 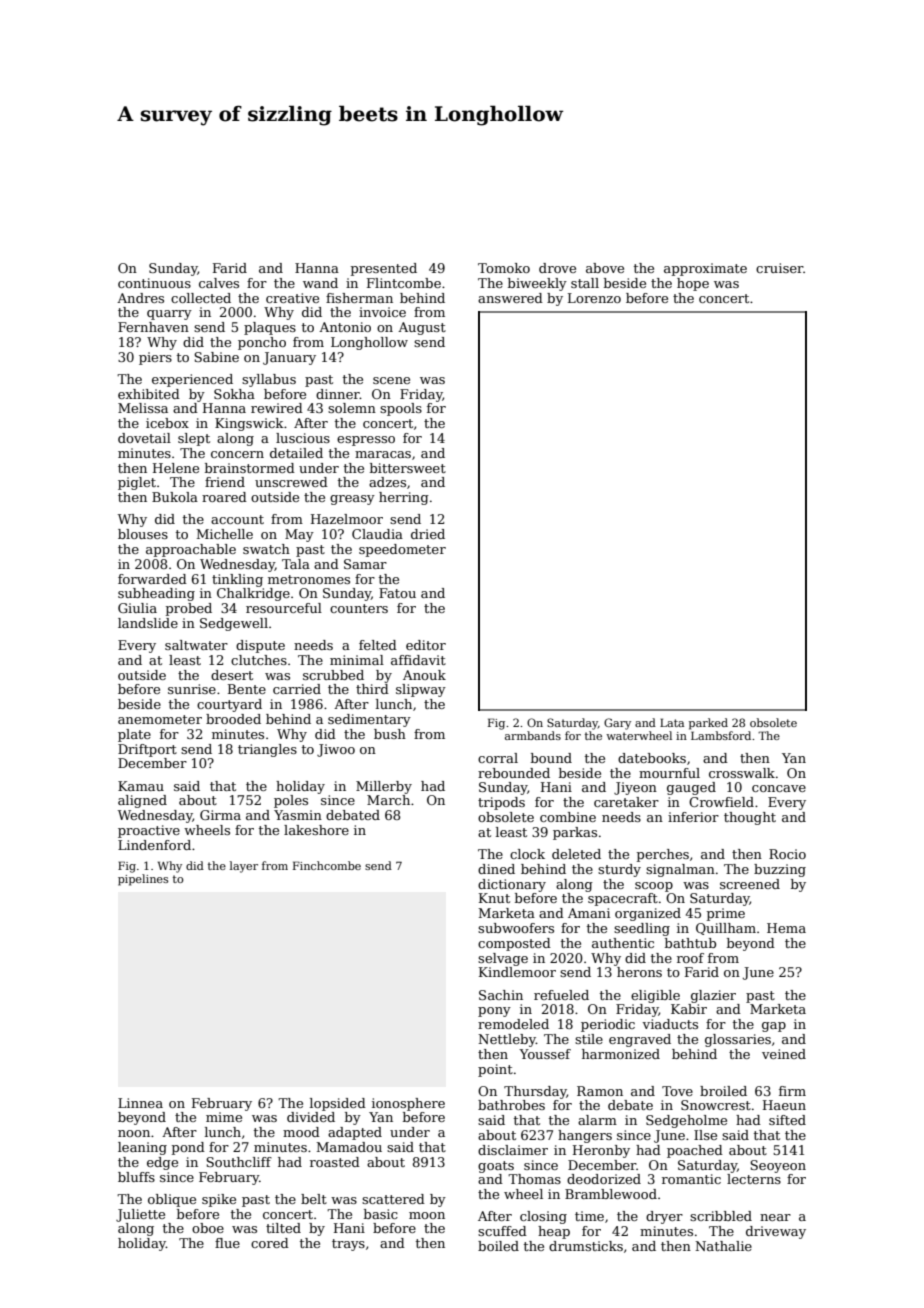 What do you see at coordinates (284, 608) in the screenshot?
I see `resourceful` at bounding box center [284, 608].
